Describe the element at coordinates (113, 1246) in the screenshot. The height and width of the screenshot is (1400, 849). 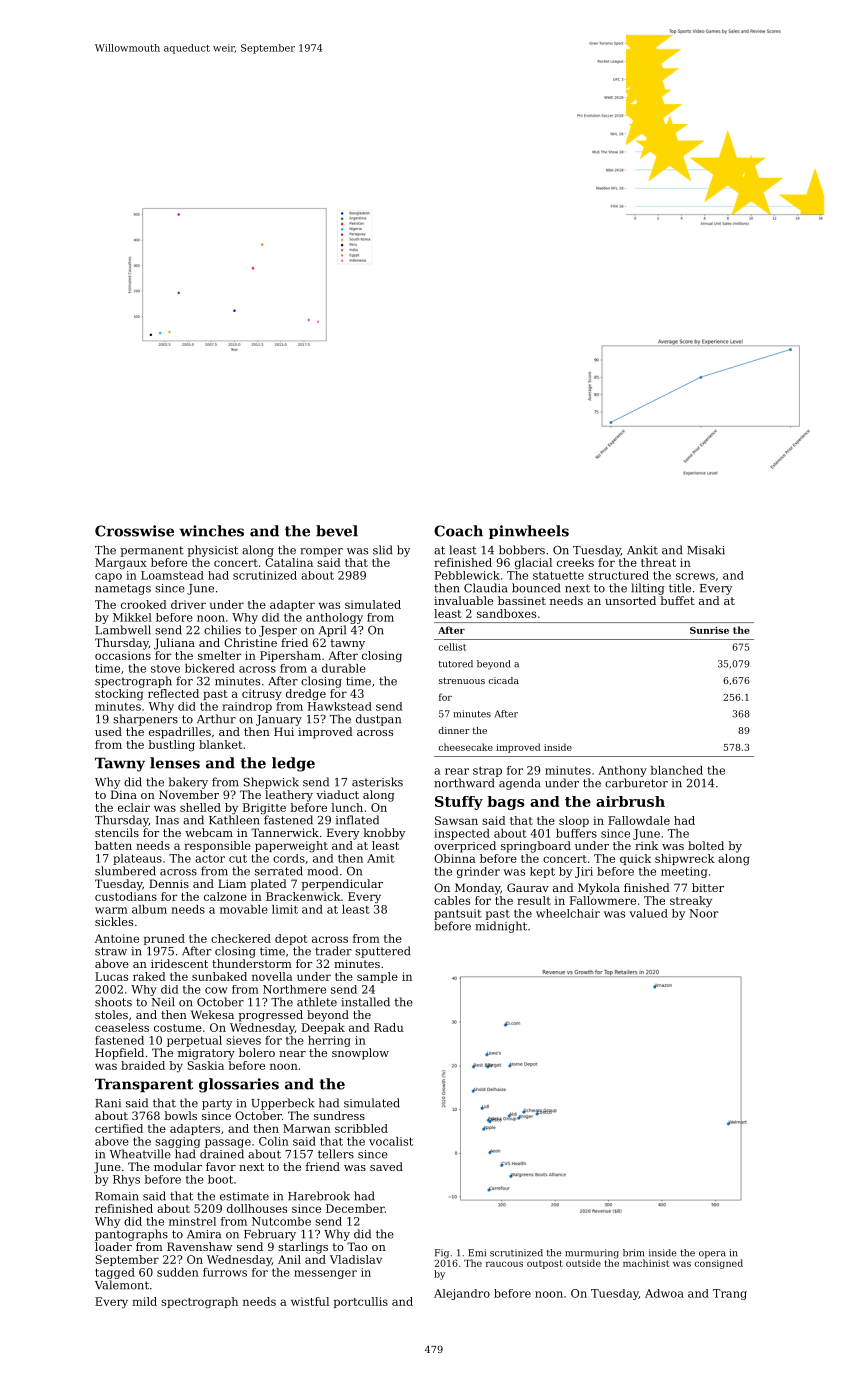
I see `loader` at that location.
